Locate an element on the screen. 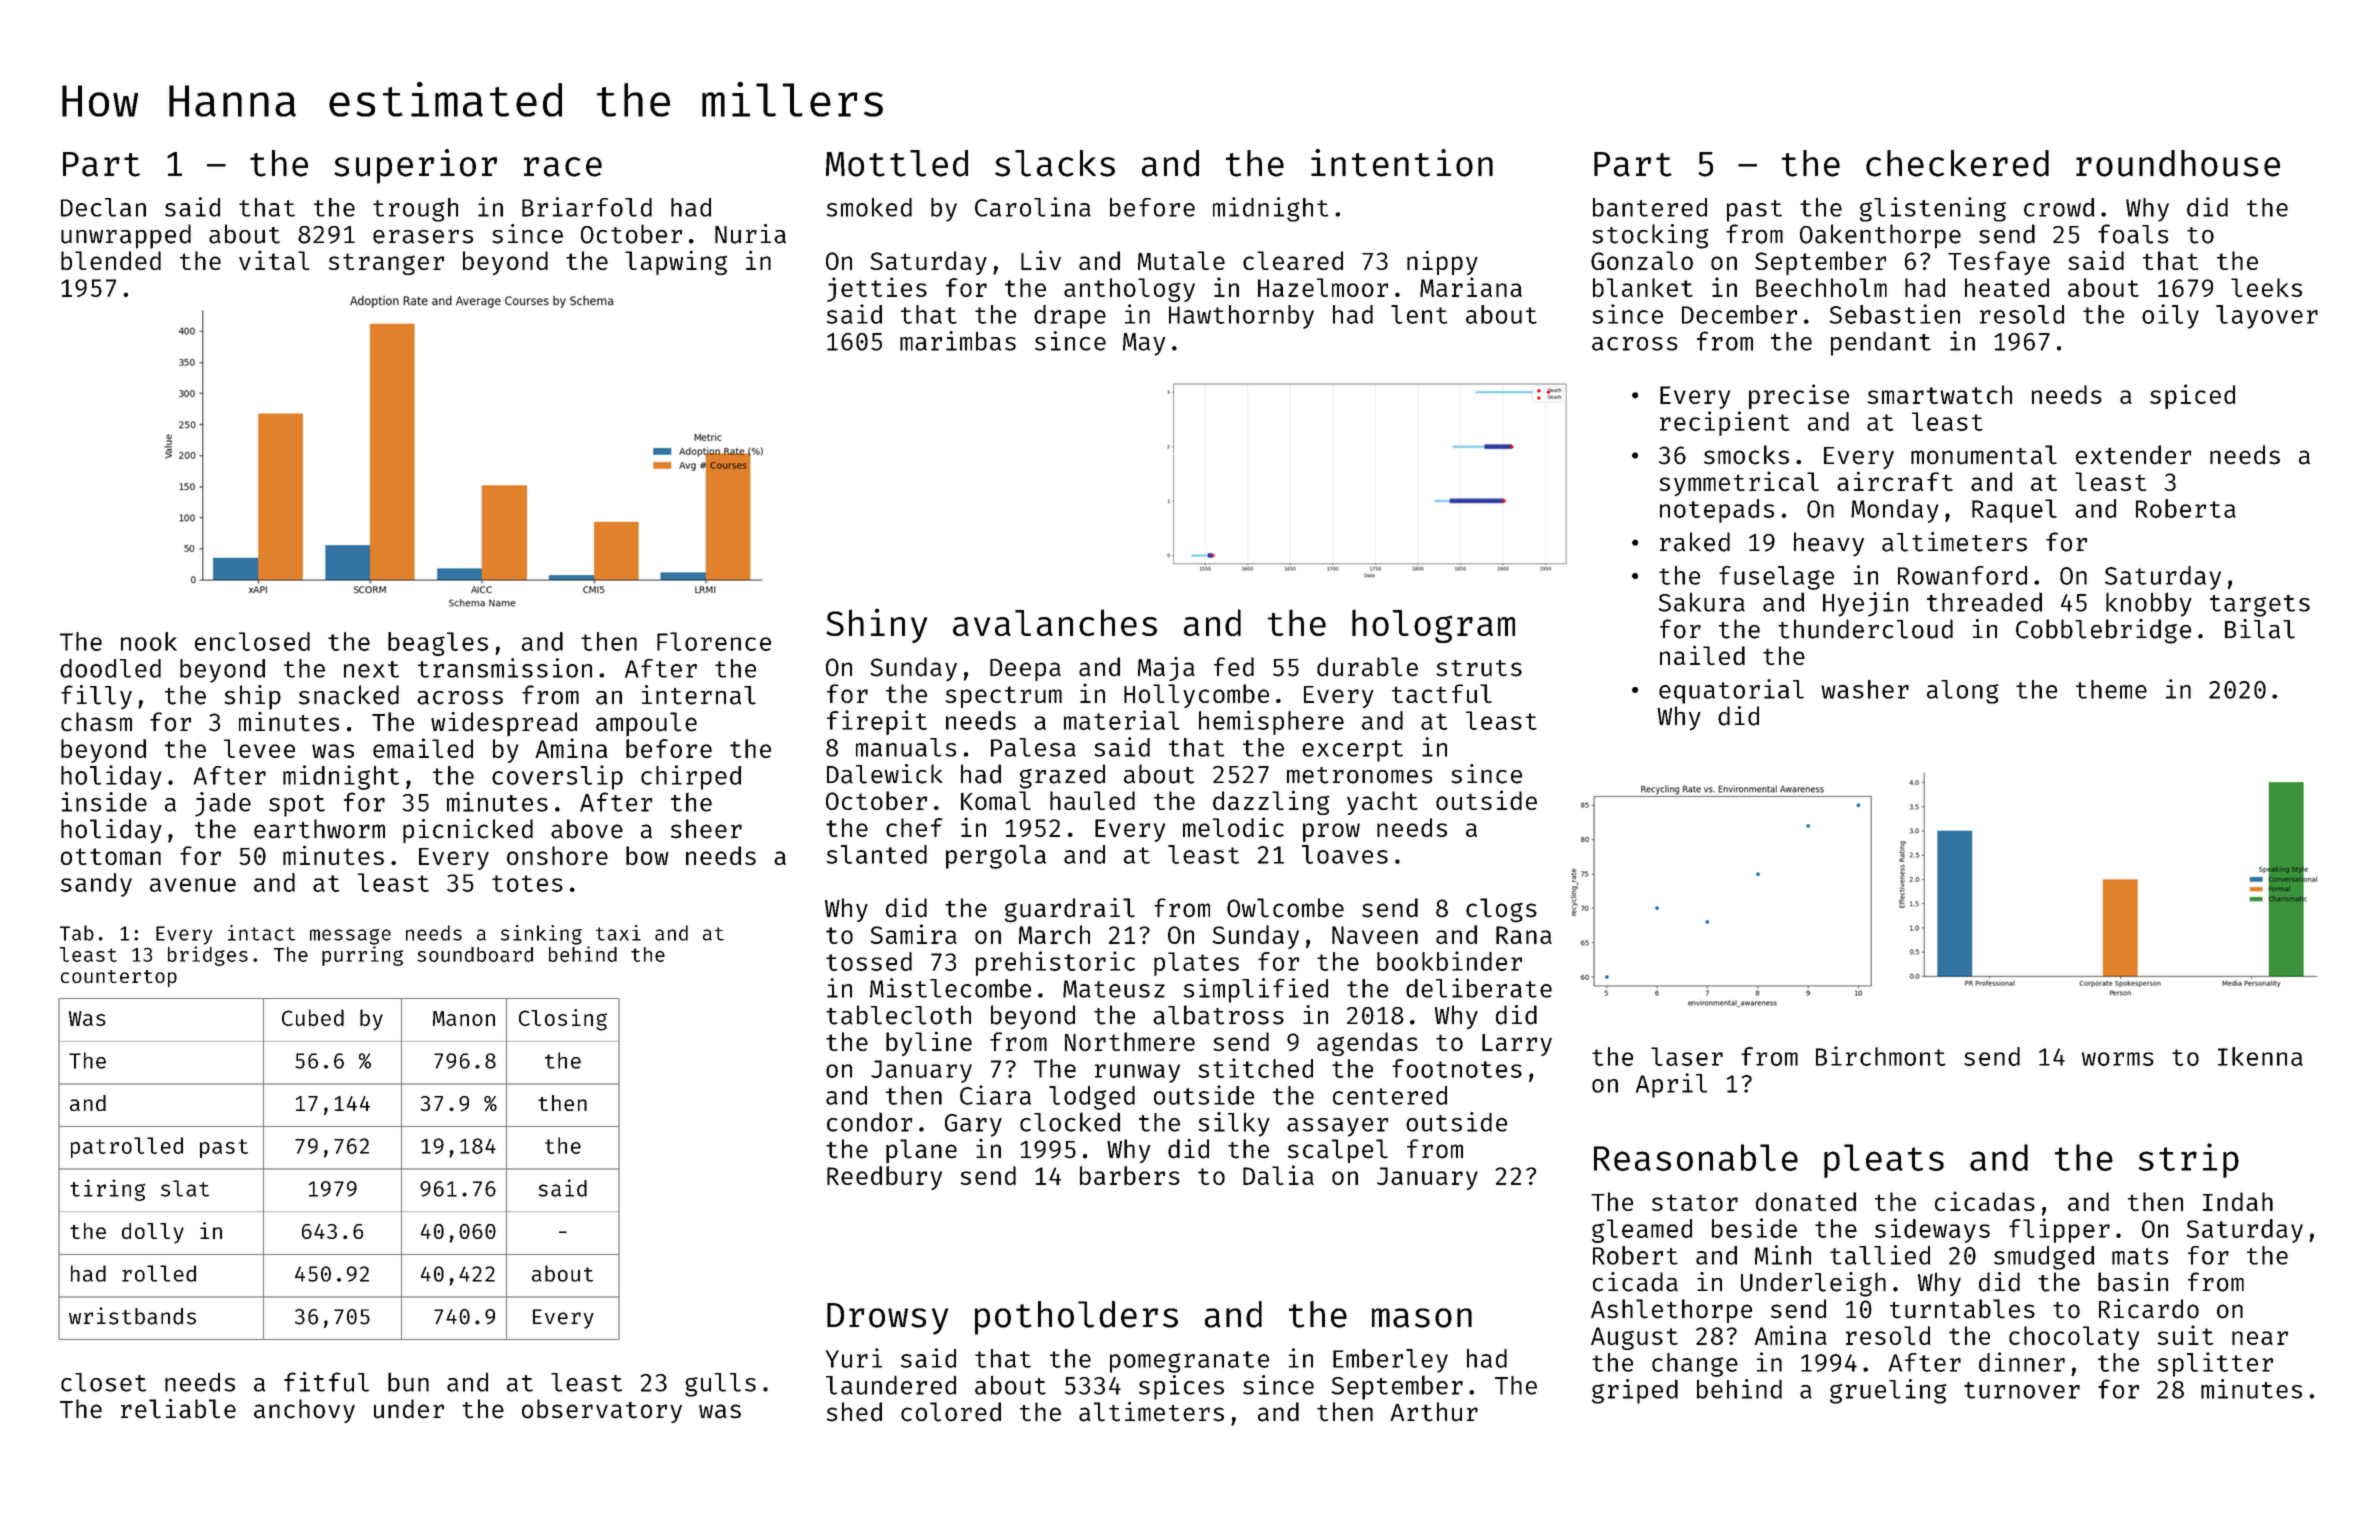 The height and width of the screenshot is (1540, 2380). Cubed is located at coordinates (313, 1017).
